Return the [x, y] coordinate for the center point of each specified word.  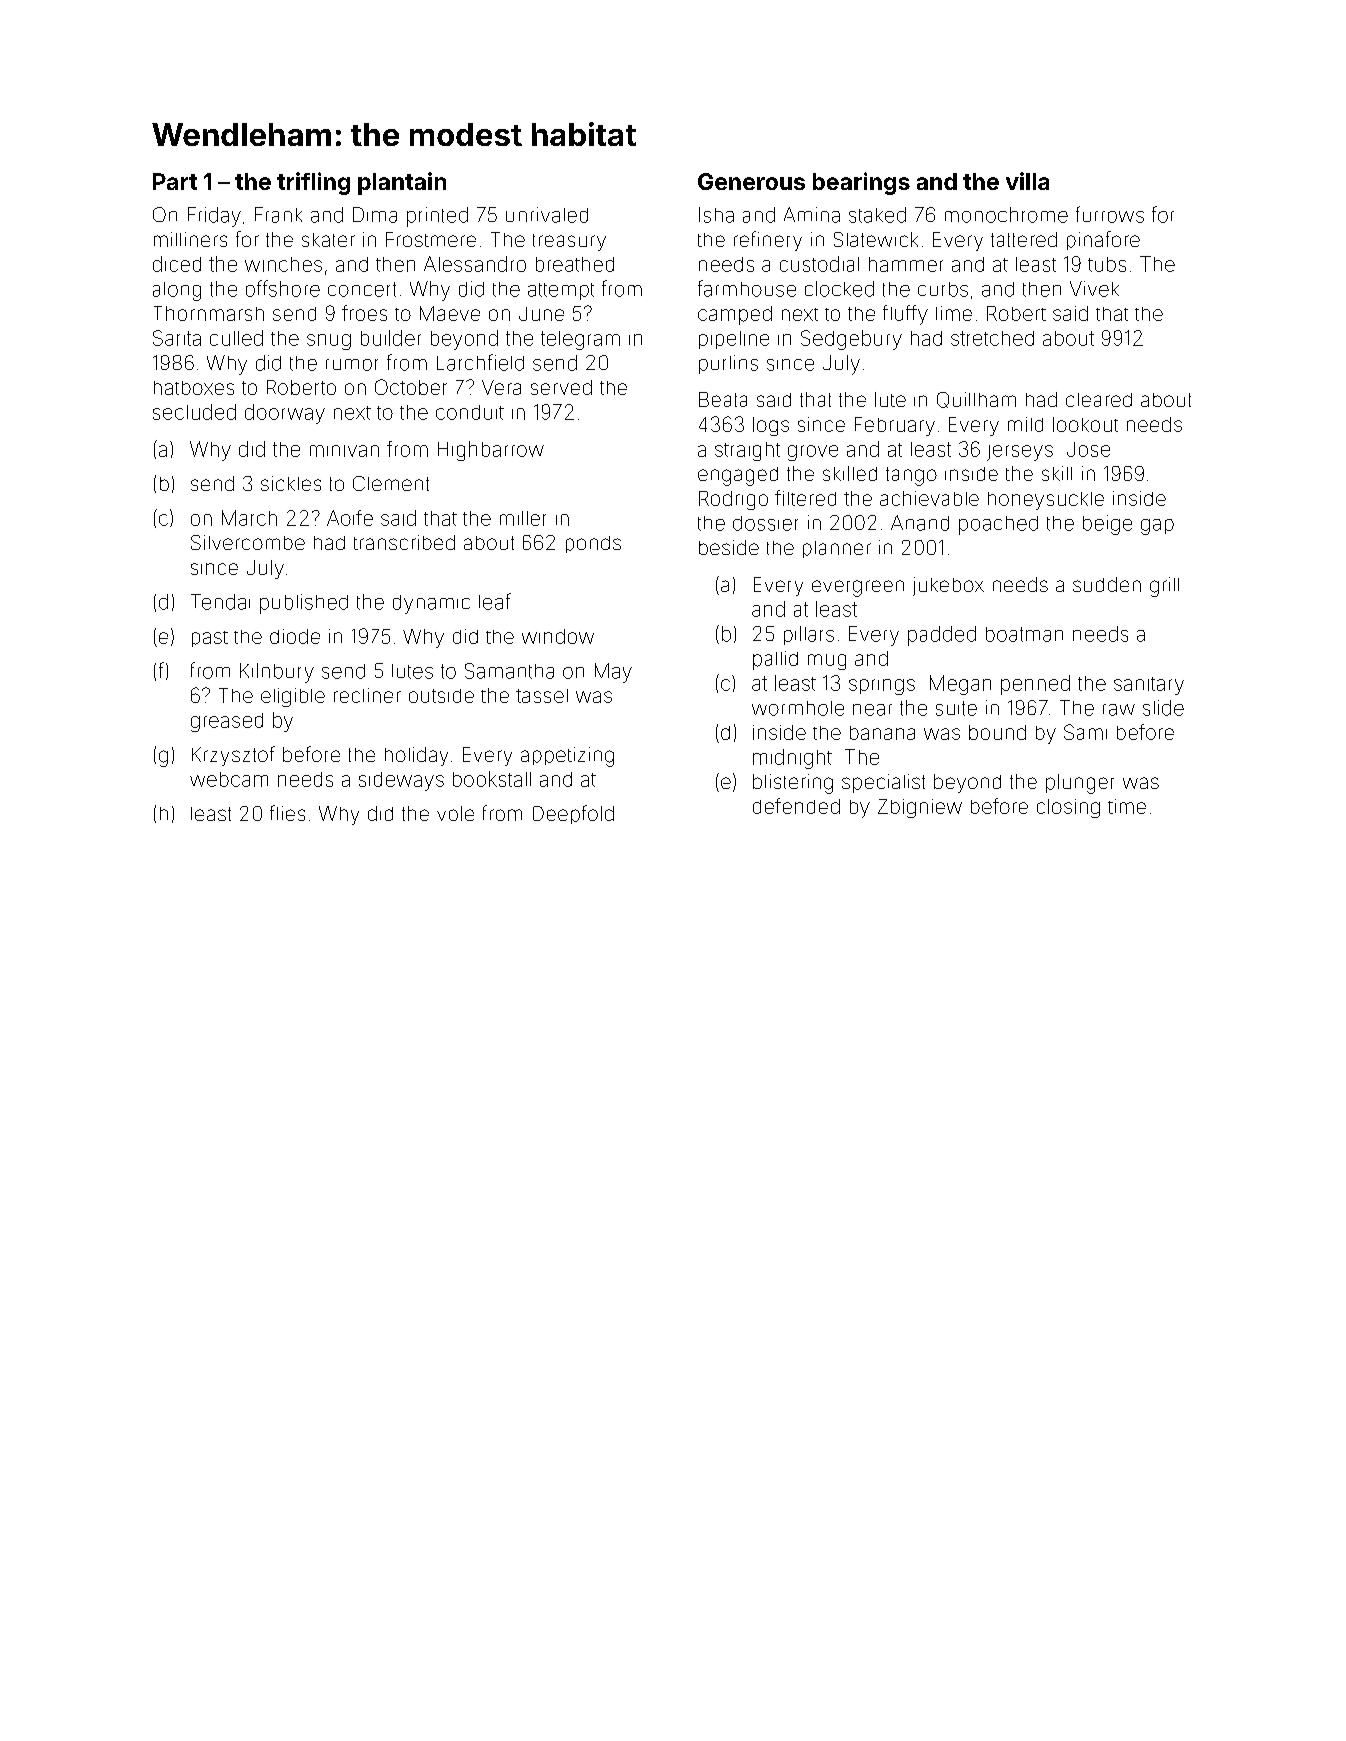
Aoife [350, 518]
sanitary [1149, 686]
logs [771, 426]
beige [1107, 525]
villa [1027, 181]
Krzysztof [233, 756]
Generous [751, 181]
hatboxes [194, 388]
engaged [738, 476]
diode [295, 636]
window [558, 636]
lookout [1085, 424]
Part [175, 181]
